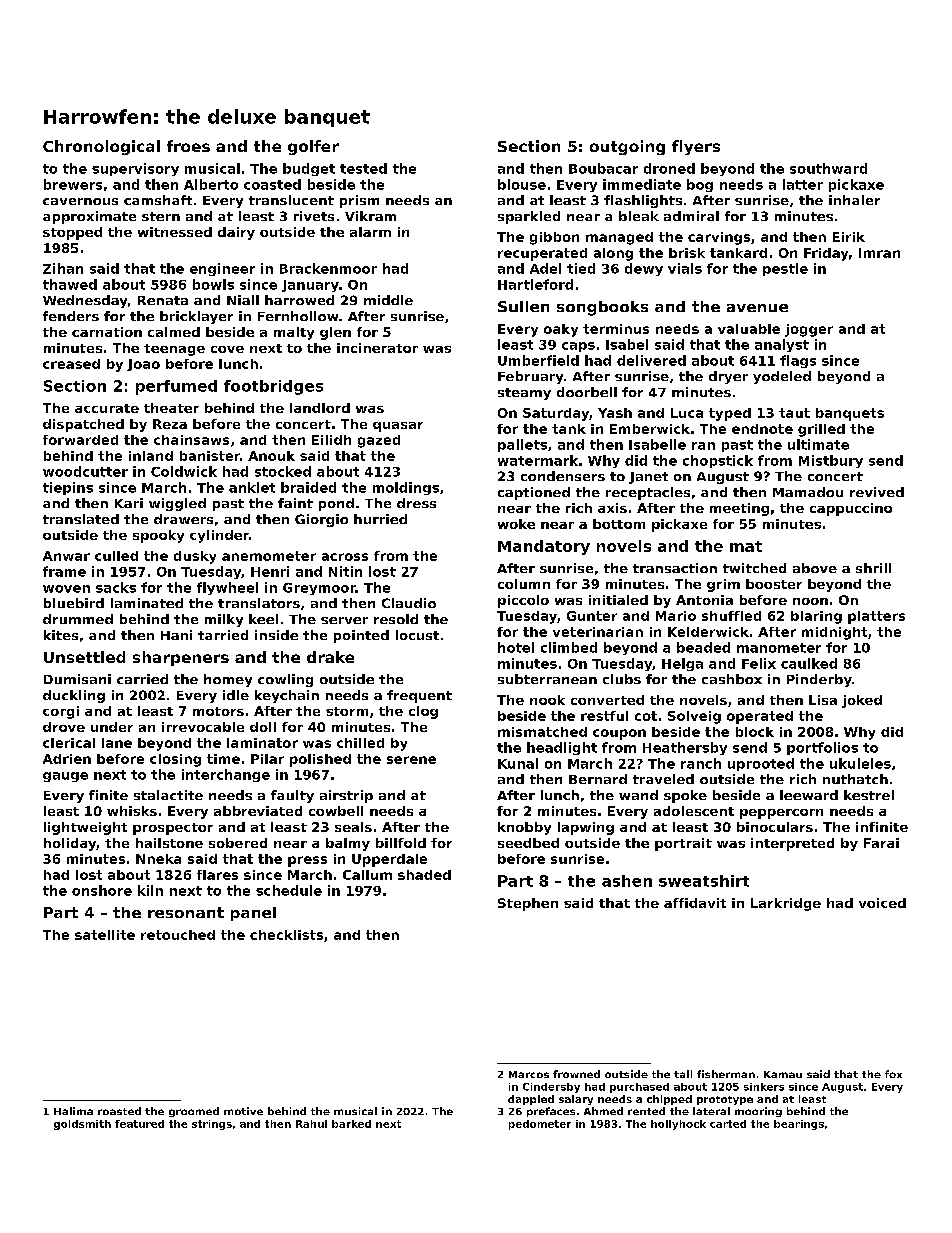  What do you see at coordinates (243, 1111) in the image?
I see `motive` at bounding box center [243, 1111].
